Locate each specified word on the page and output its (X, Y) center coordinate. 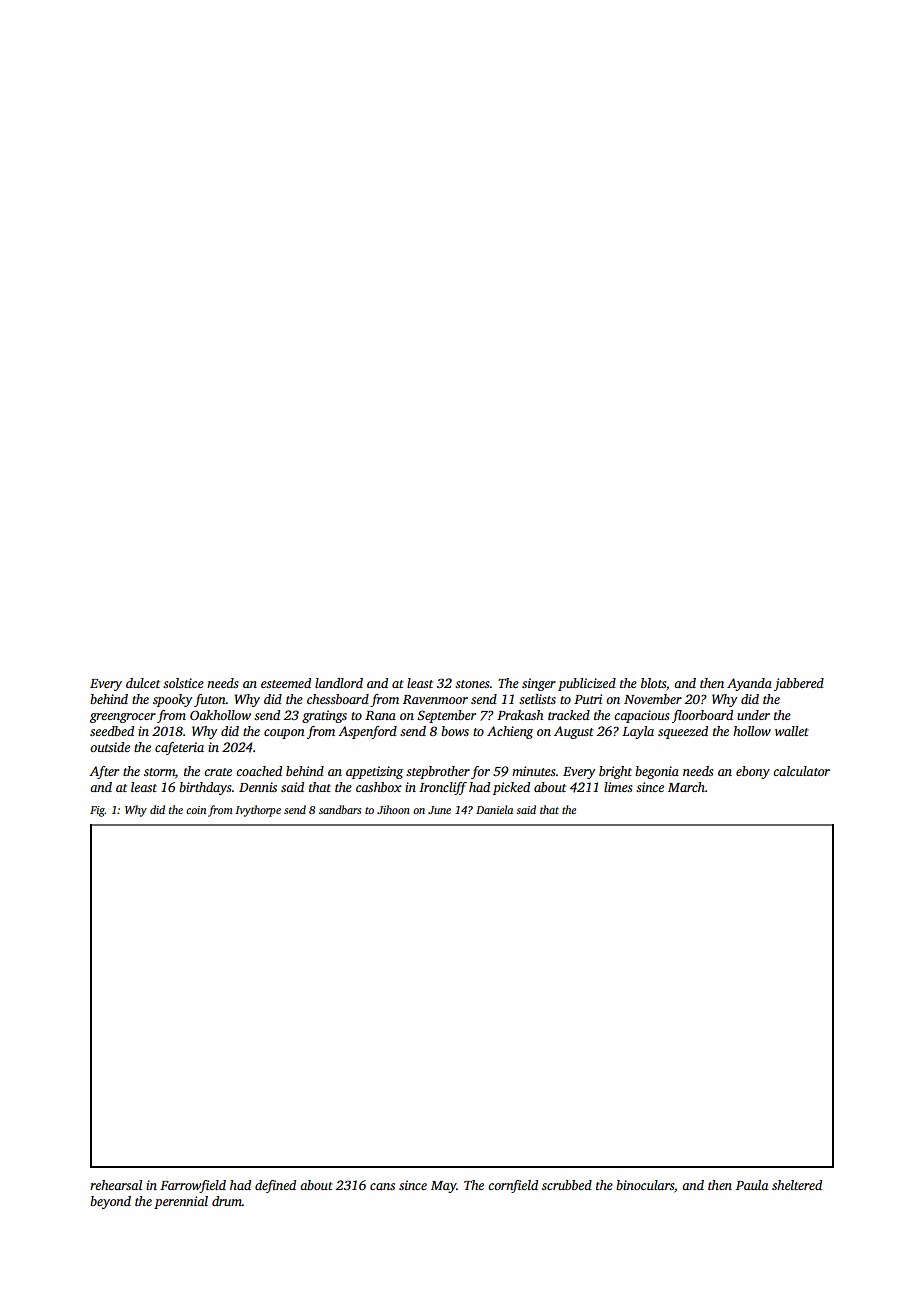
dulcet (143, 683)
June (439, 810)
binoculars (645, 1185)
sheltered (797, 1185)
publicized (587, 684)
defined (275, 1186)
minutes (533, 771)
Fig (97, 811)
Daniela (494, 809)
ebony (753, 772)
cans (382, 1186)
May (443, 1187)
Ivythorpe (258, 811)
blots (653, 683)
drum (227, 1201)
